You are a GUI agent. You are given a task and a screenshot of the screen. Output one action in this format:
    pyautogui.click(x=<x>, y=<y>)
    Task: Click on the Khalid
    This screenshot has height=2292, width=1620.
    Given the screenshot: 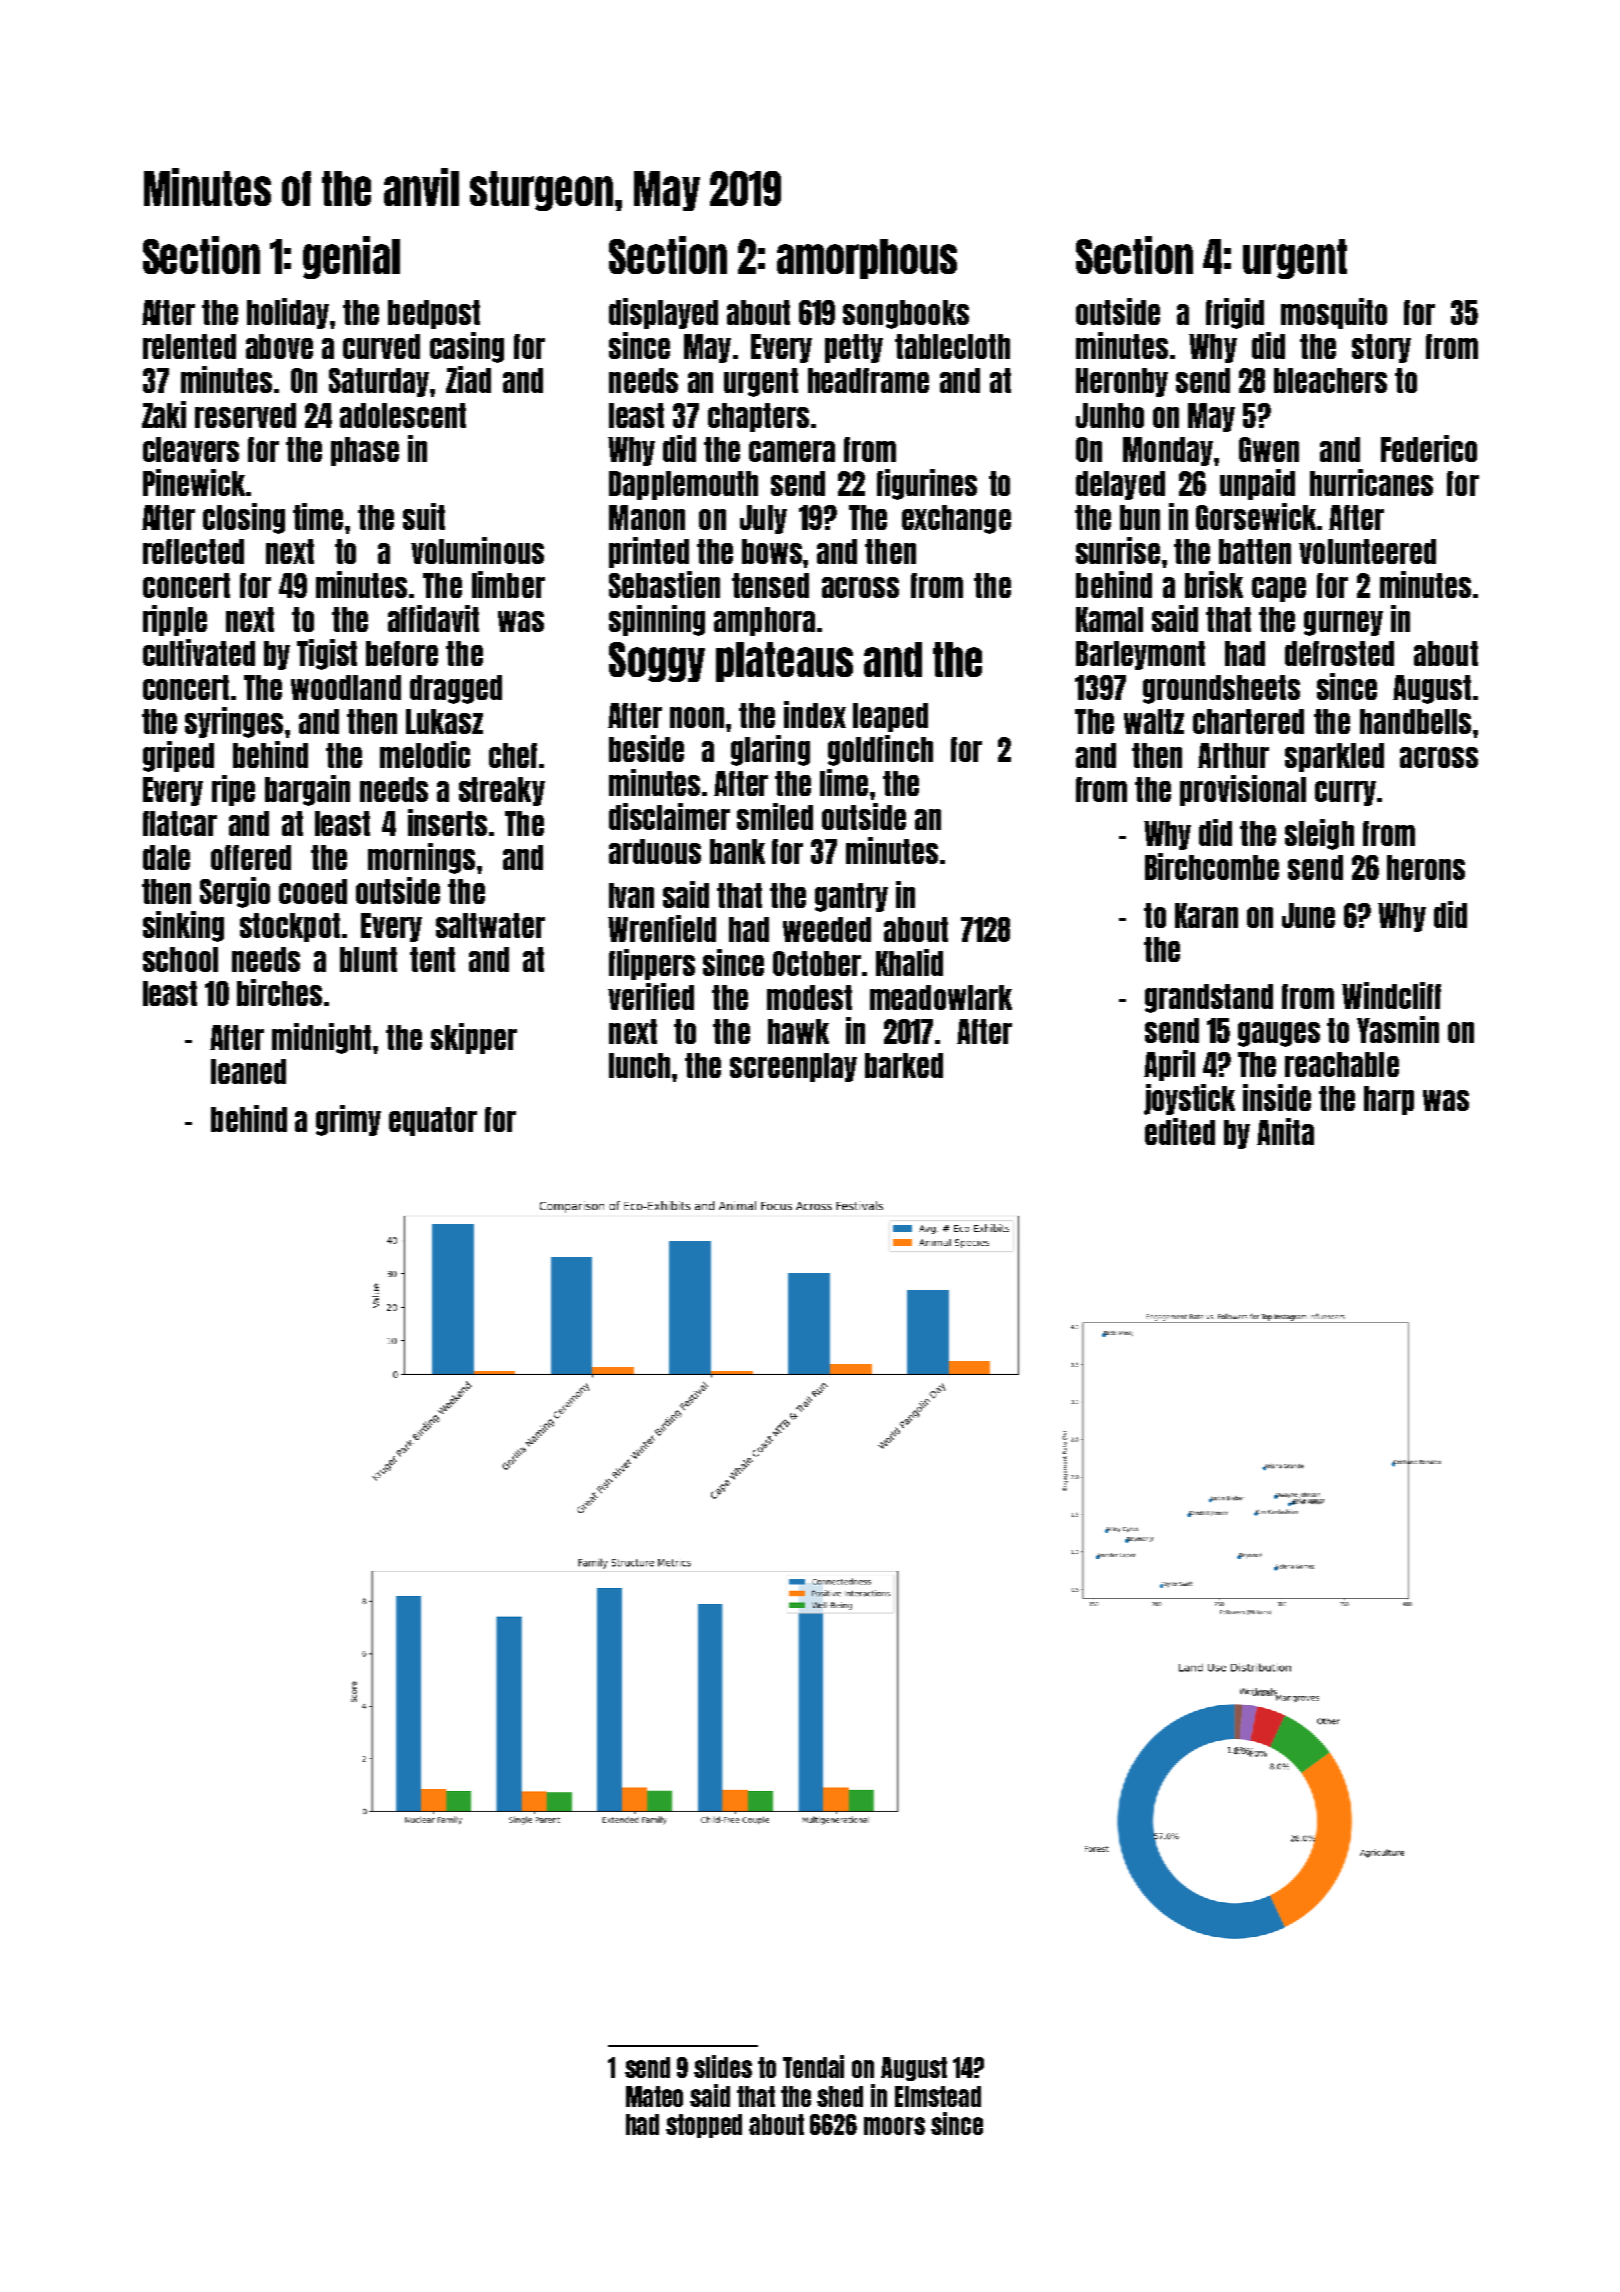 What is the action you would take?
    pyautogui.click(x=909, y=962)
